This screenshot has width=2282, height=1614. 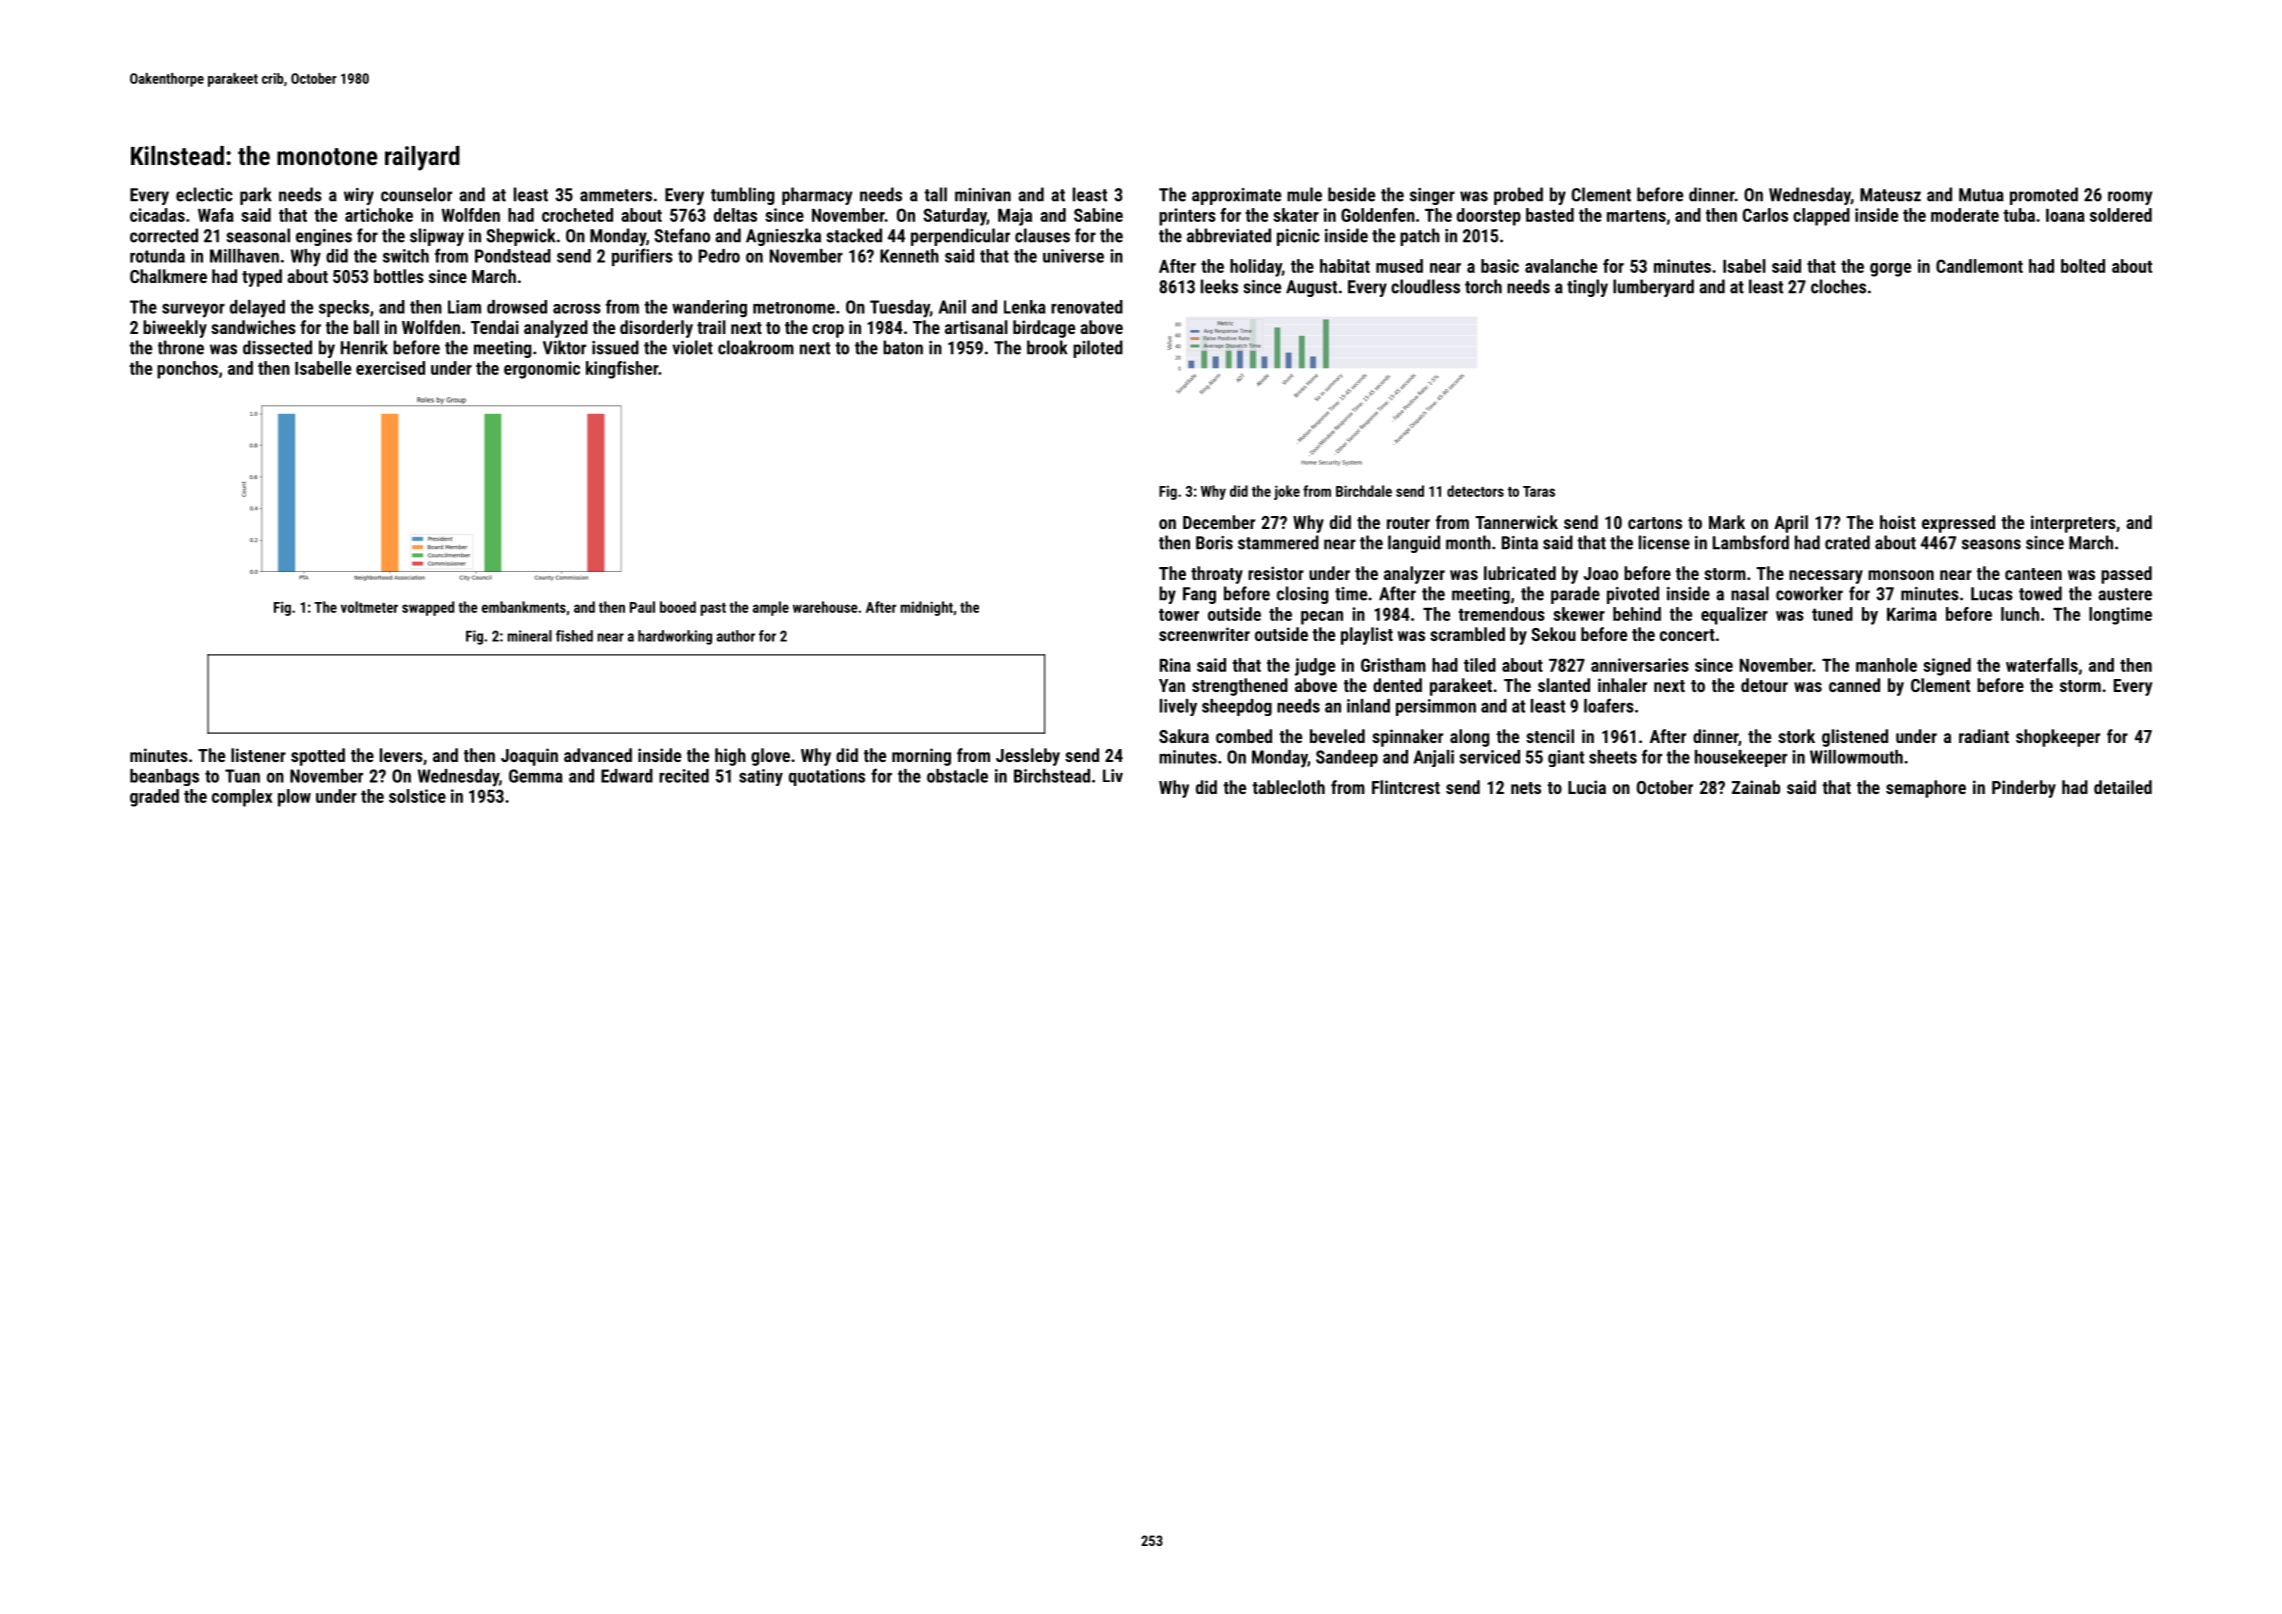 What do you see at coordinates (1500, 266) in the screenshot?
I see `basic` at bounding box center [1500, 266].
